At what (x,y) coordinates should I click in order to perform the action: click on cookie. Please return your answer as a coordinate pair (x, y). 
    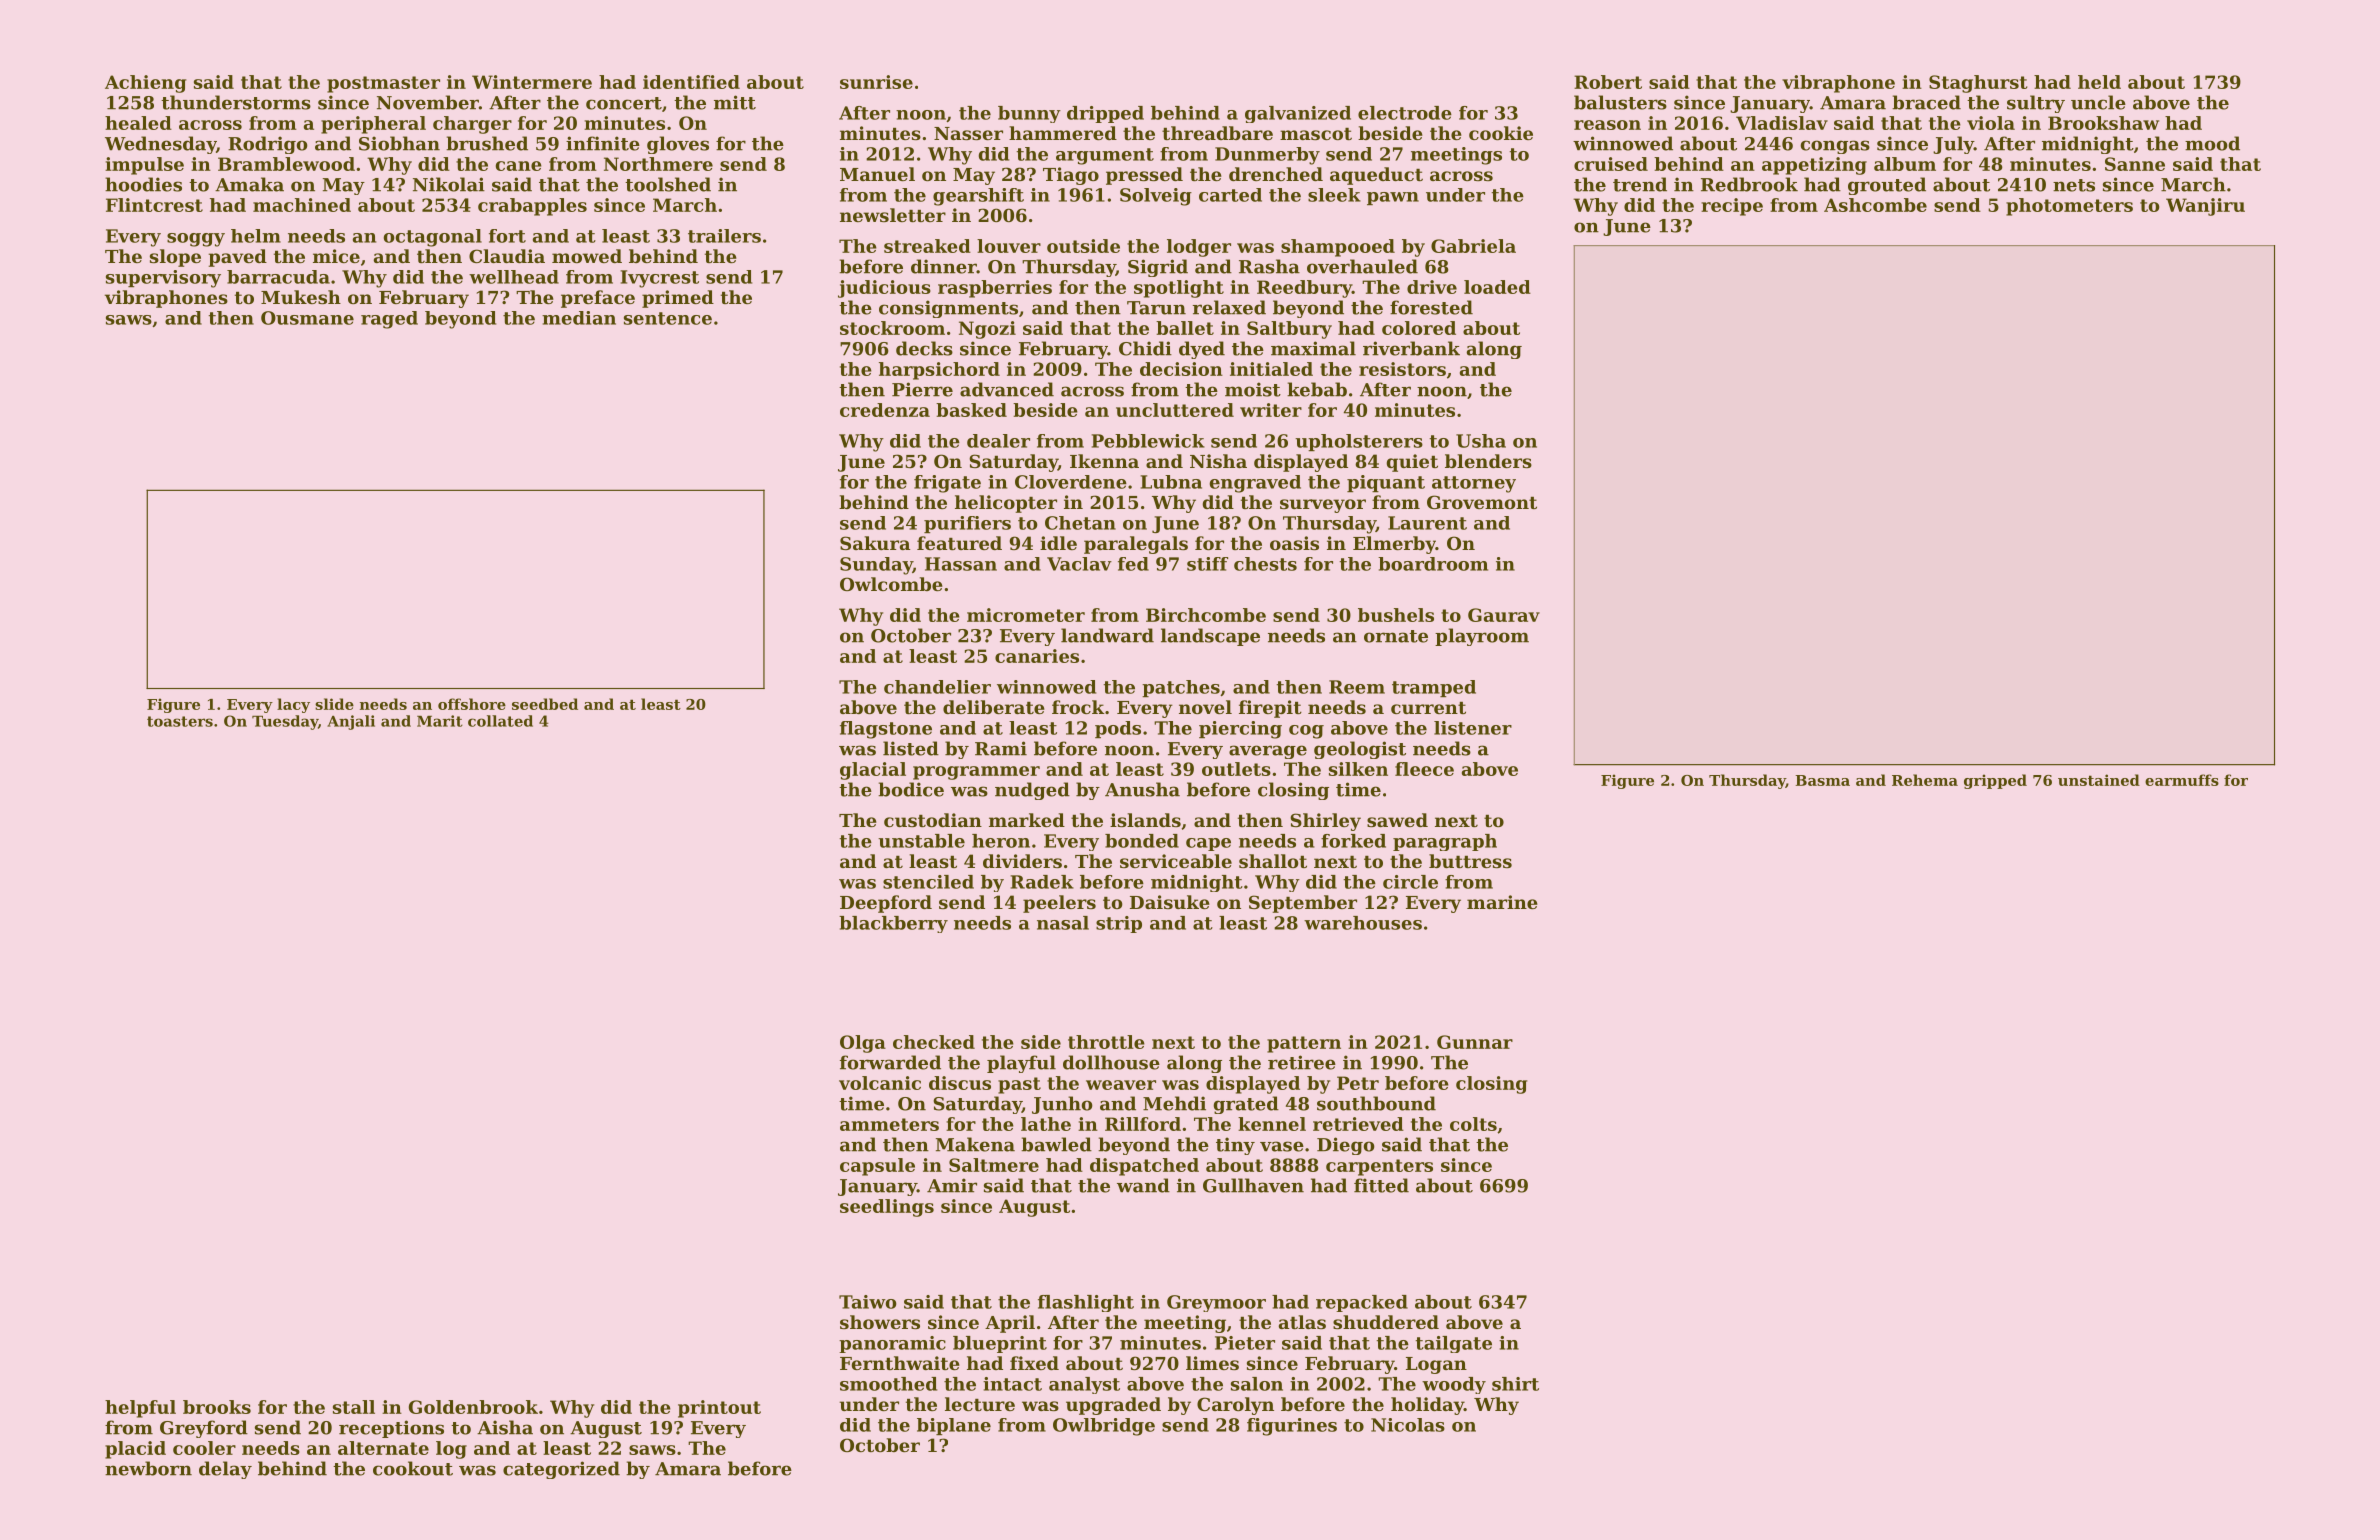
    Looking at the image, I should click on (1501, 133).
